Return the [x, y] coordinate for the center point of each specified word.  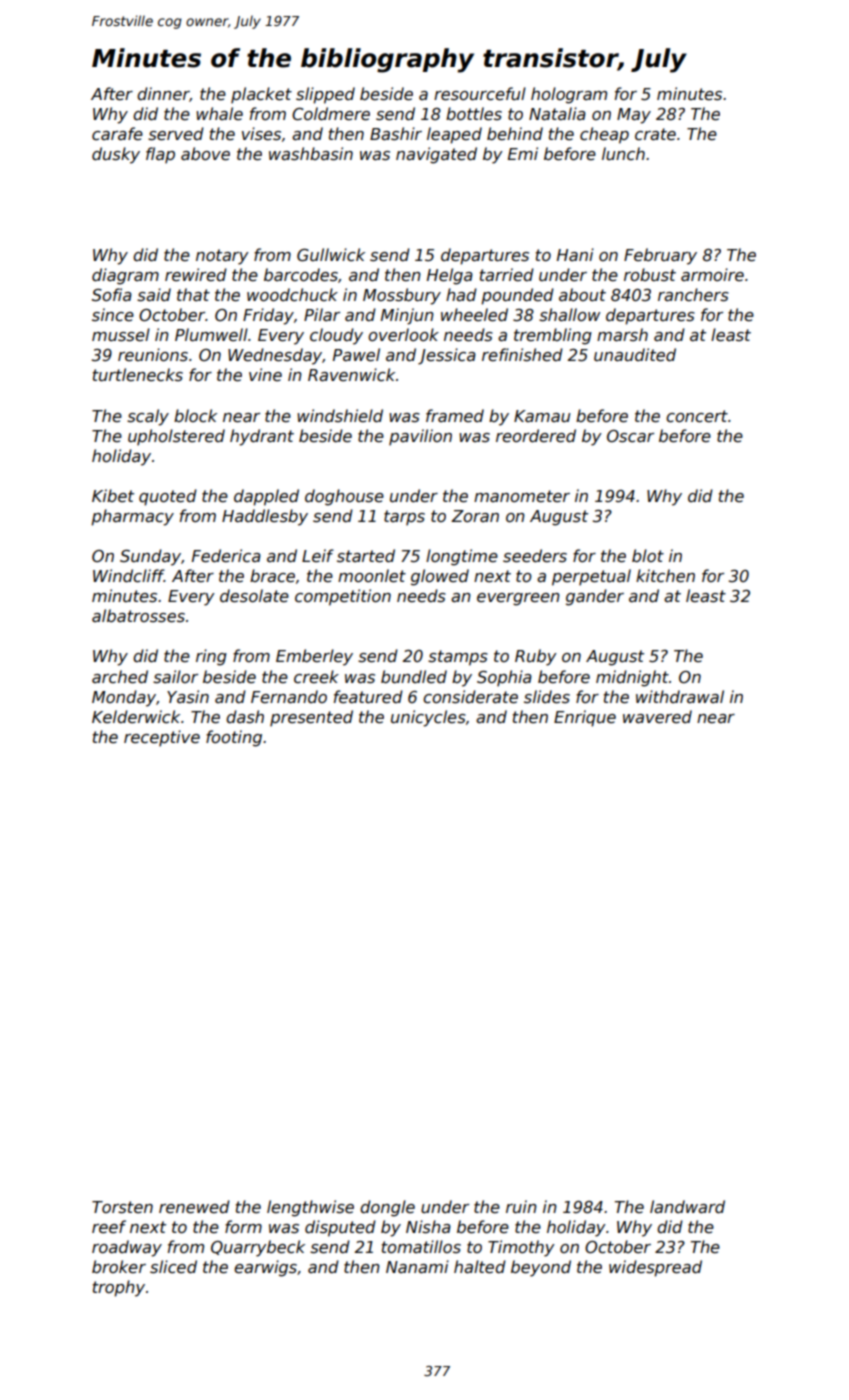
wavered [657, 717]
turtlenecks [138, 375]
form [243, 1226]
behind [515, 134]
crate [655, 134]
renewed [194, 1207]
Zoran [475, 516]
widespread [655, 1268]
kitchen [665, 576]
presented [311, 718]
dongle [387, 1208]
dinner [163, 94]
